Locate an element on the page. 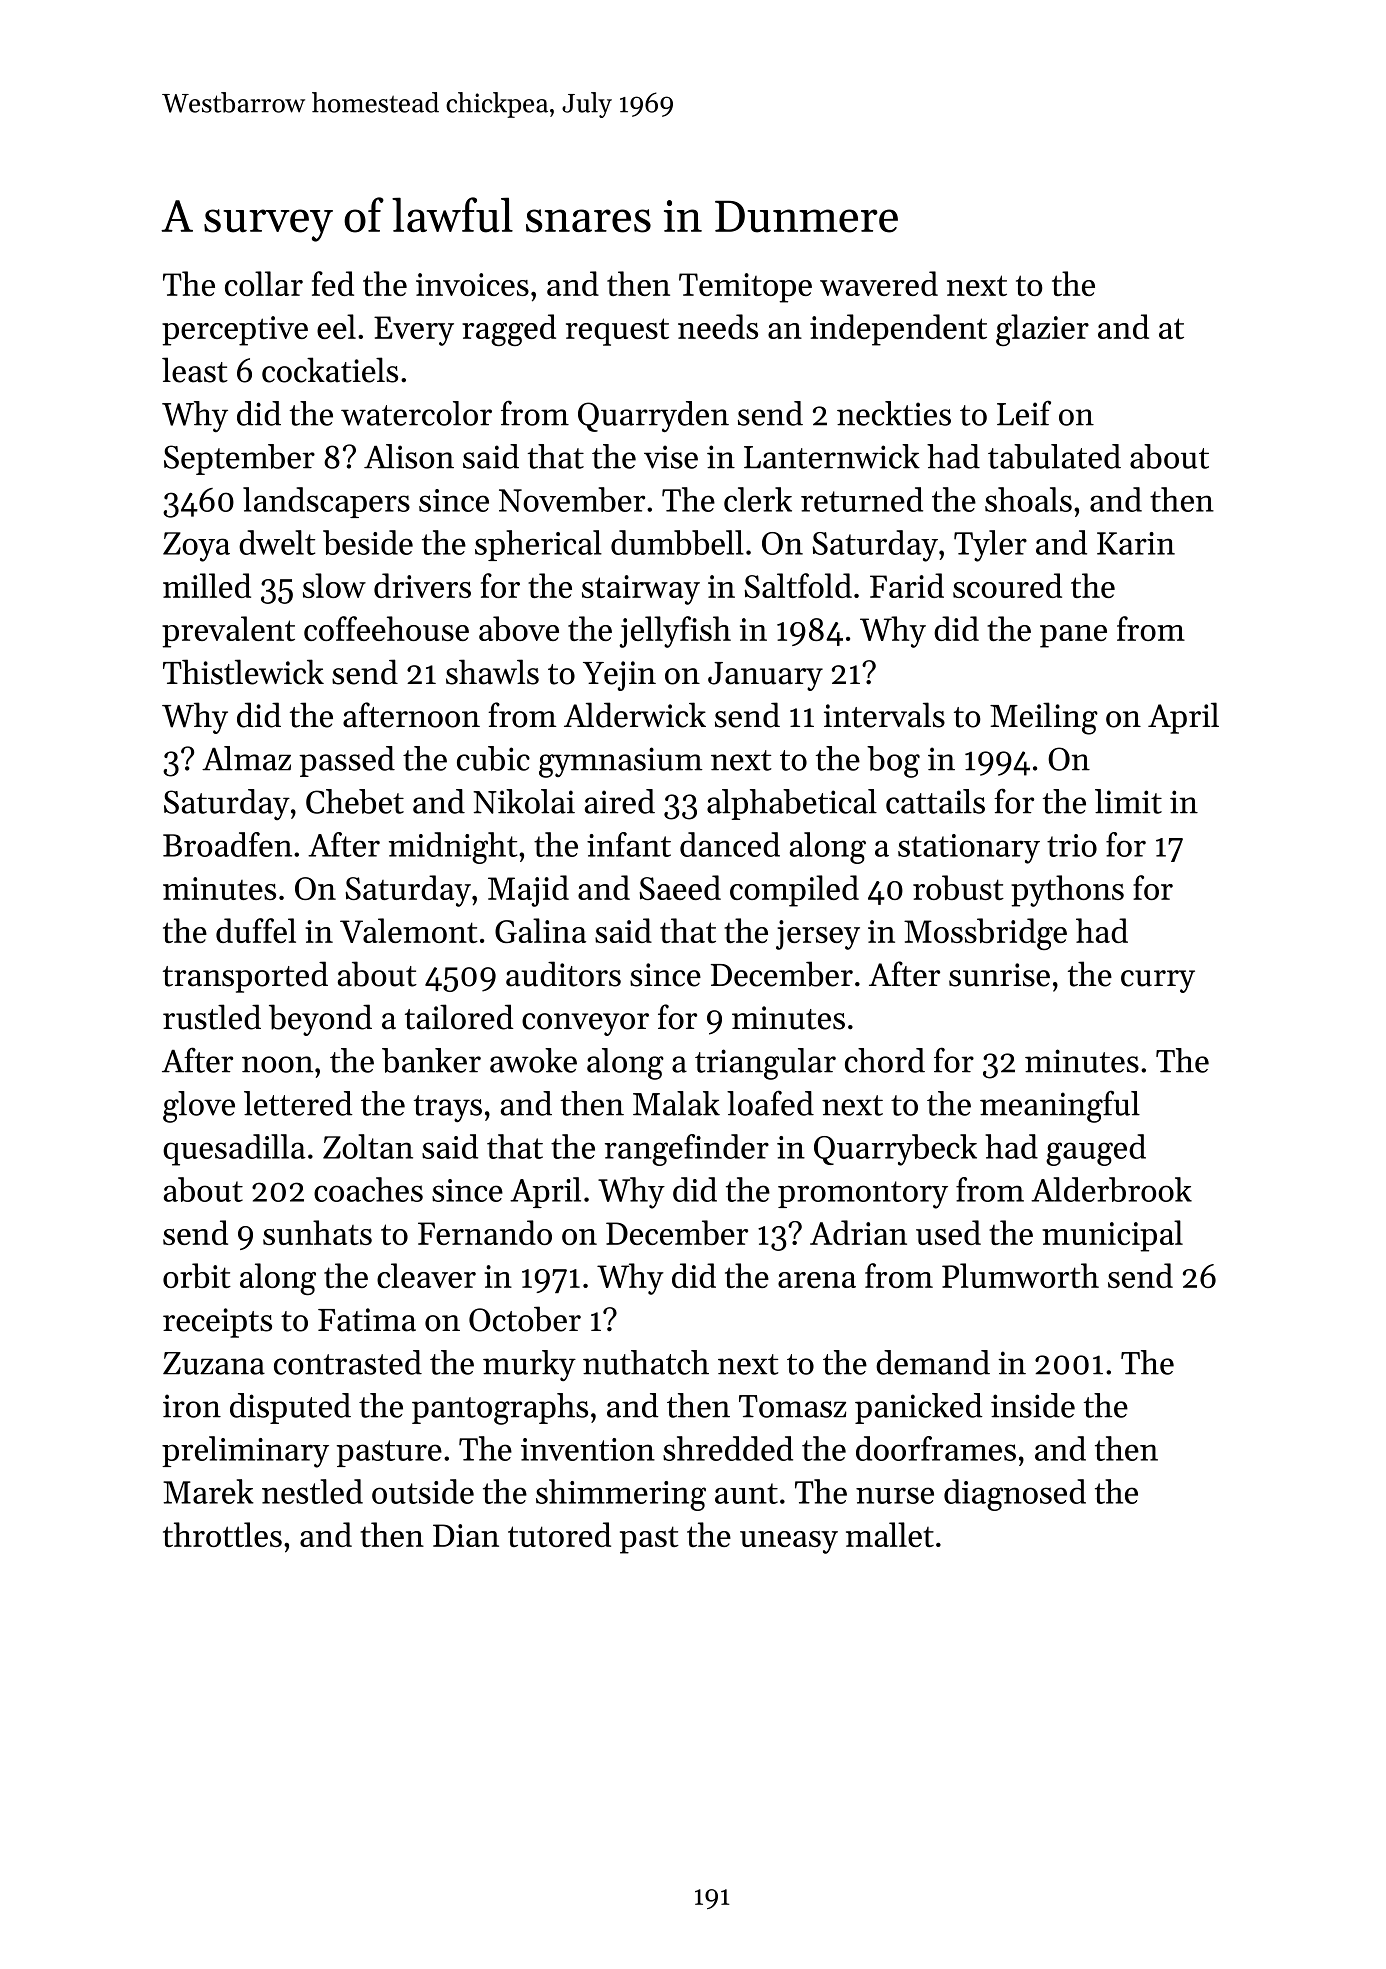  murky is located at coordinates (529, 1365).
